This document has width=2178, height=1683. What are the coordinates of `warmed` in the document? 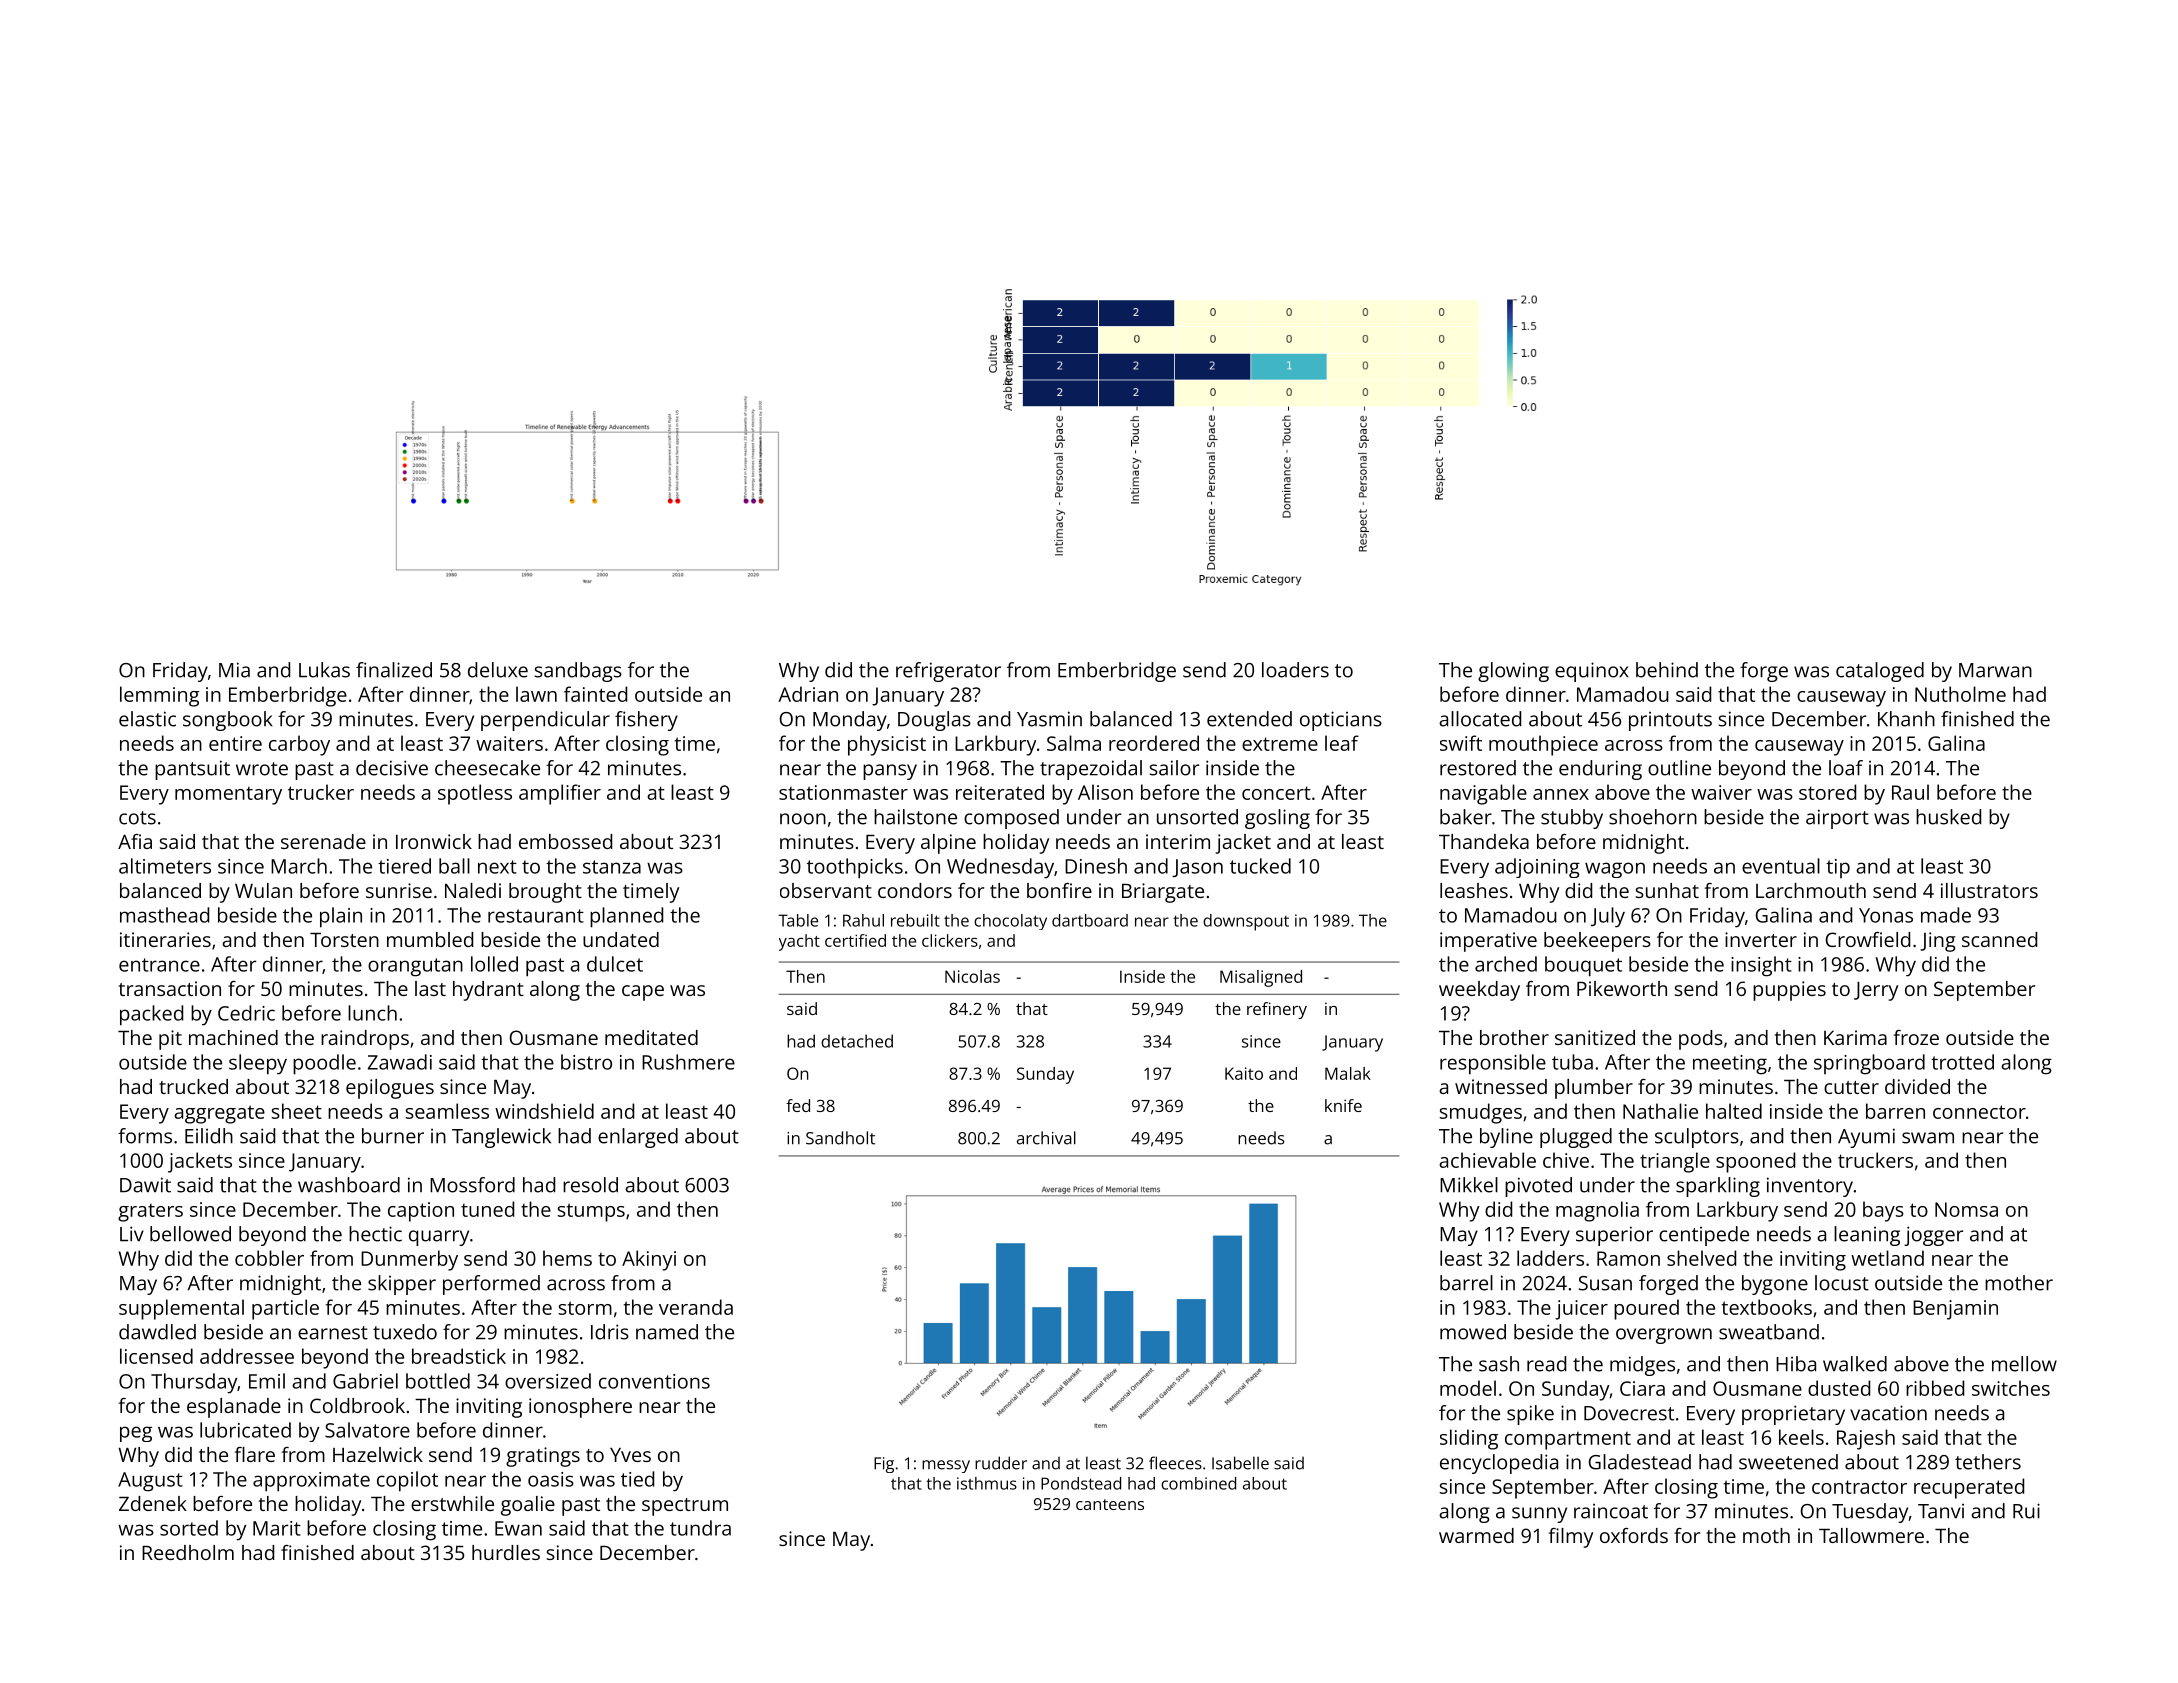 It's located at (1476, 1535).
